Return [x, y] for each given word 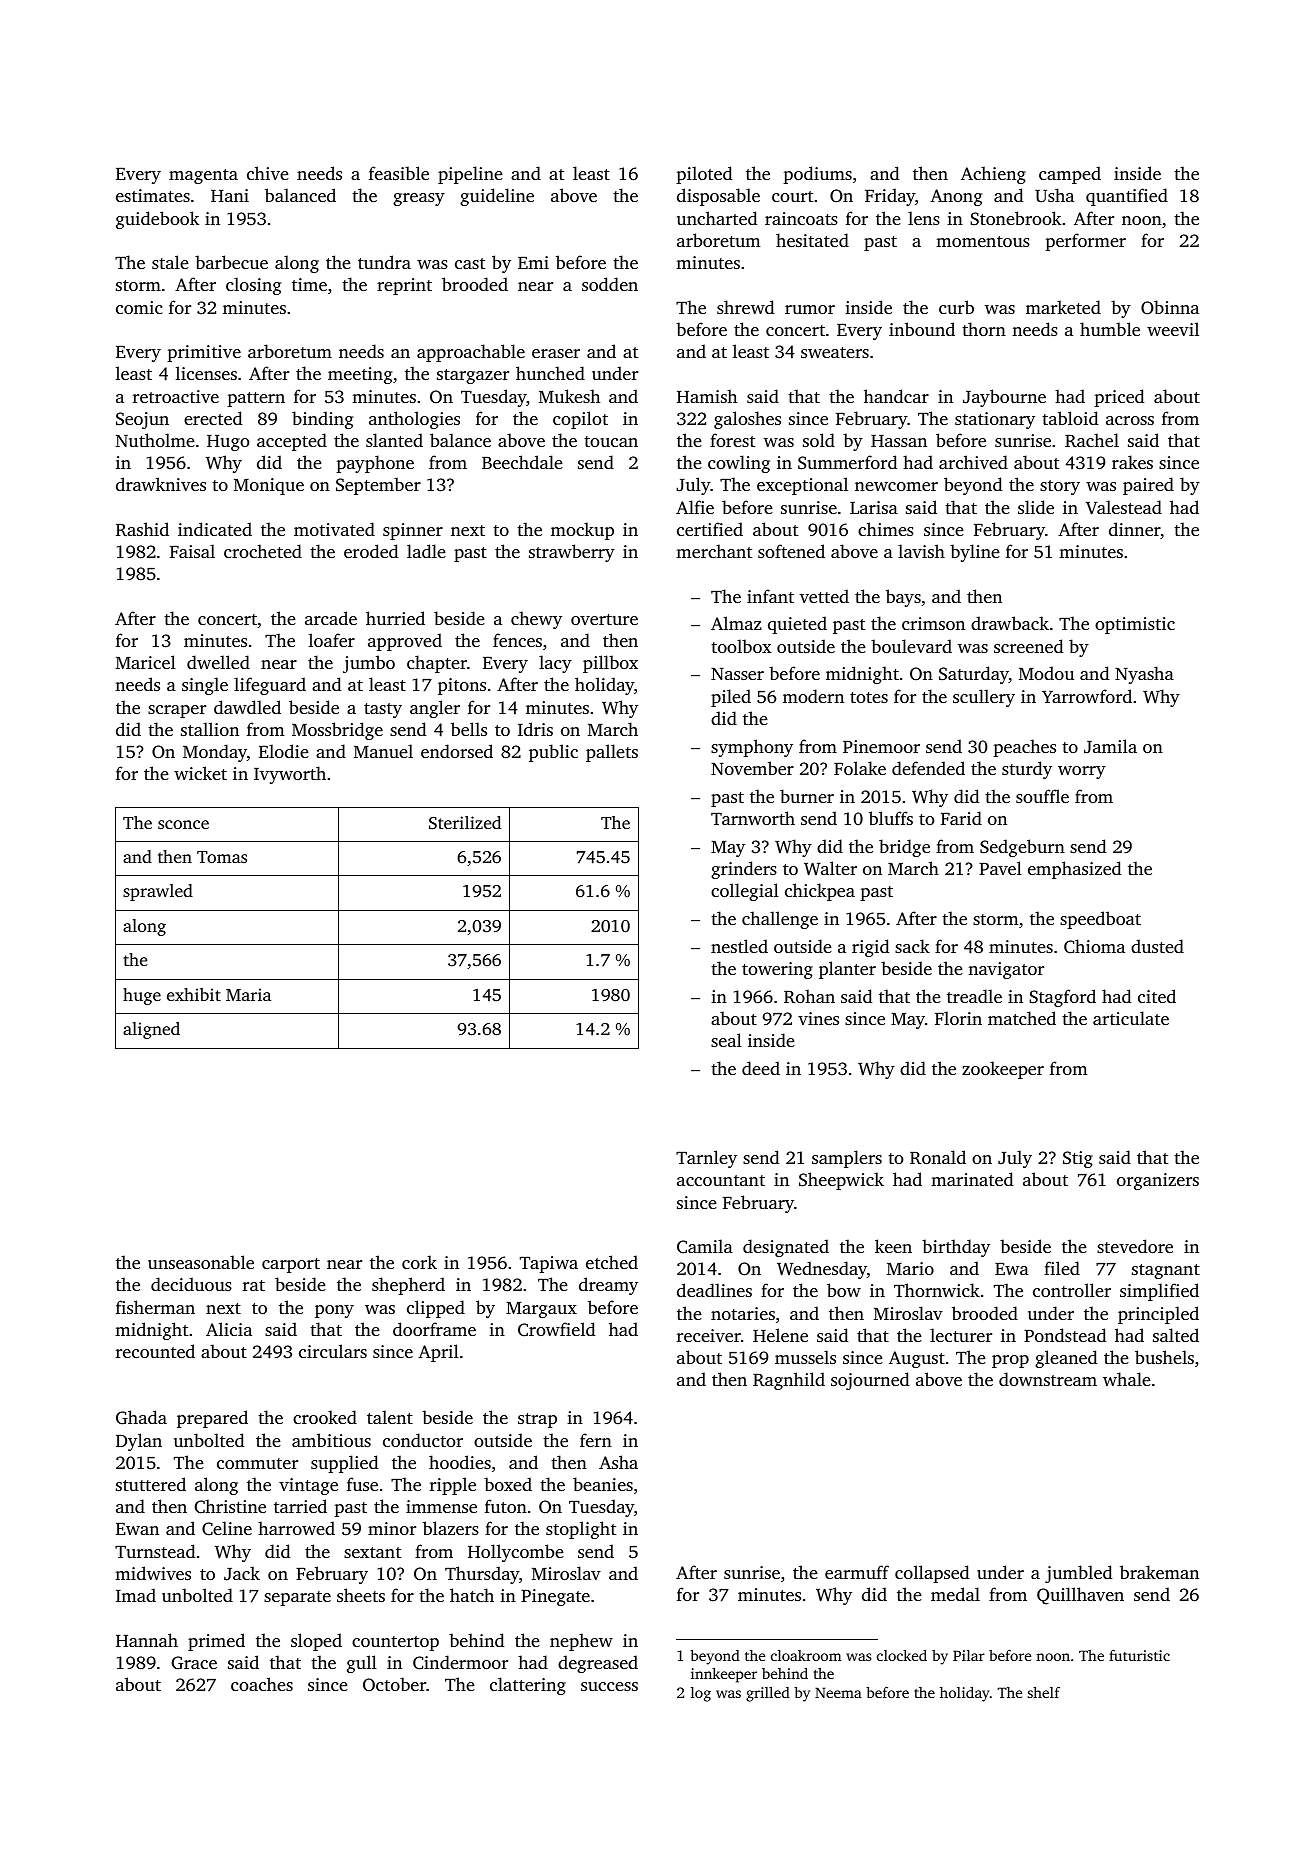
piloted [704, 175]
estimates [153, 195]
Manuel [383, 751]
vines [818, 1018]
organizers [1158, 1181]
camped [1070, 175]
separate [297, 1598]
